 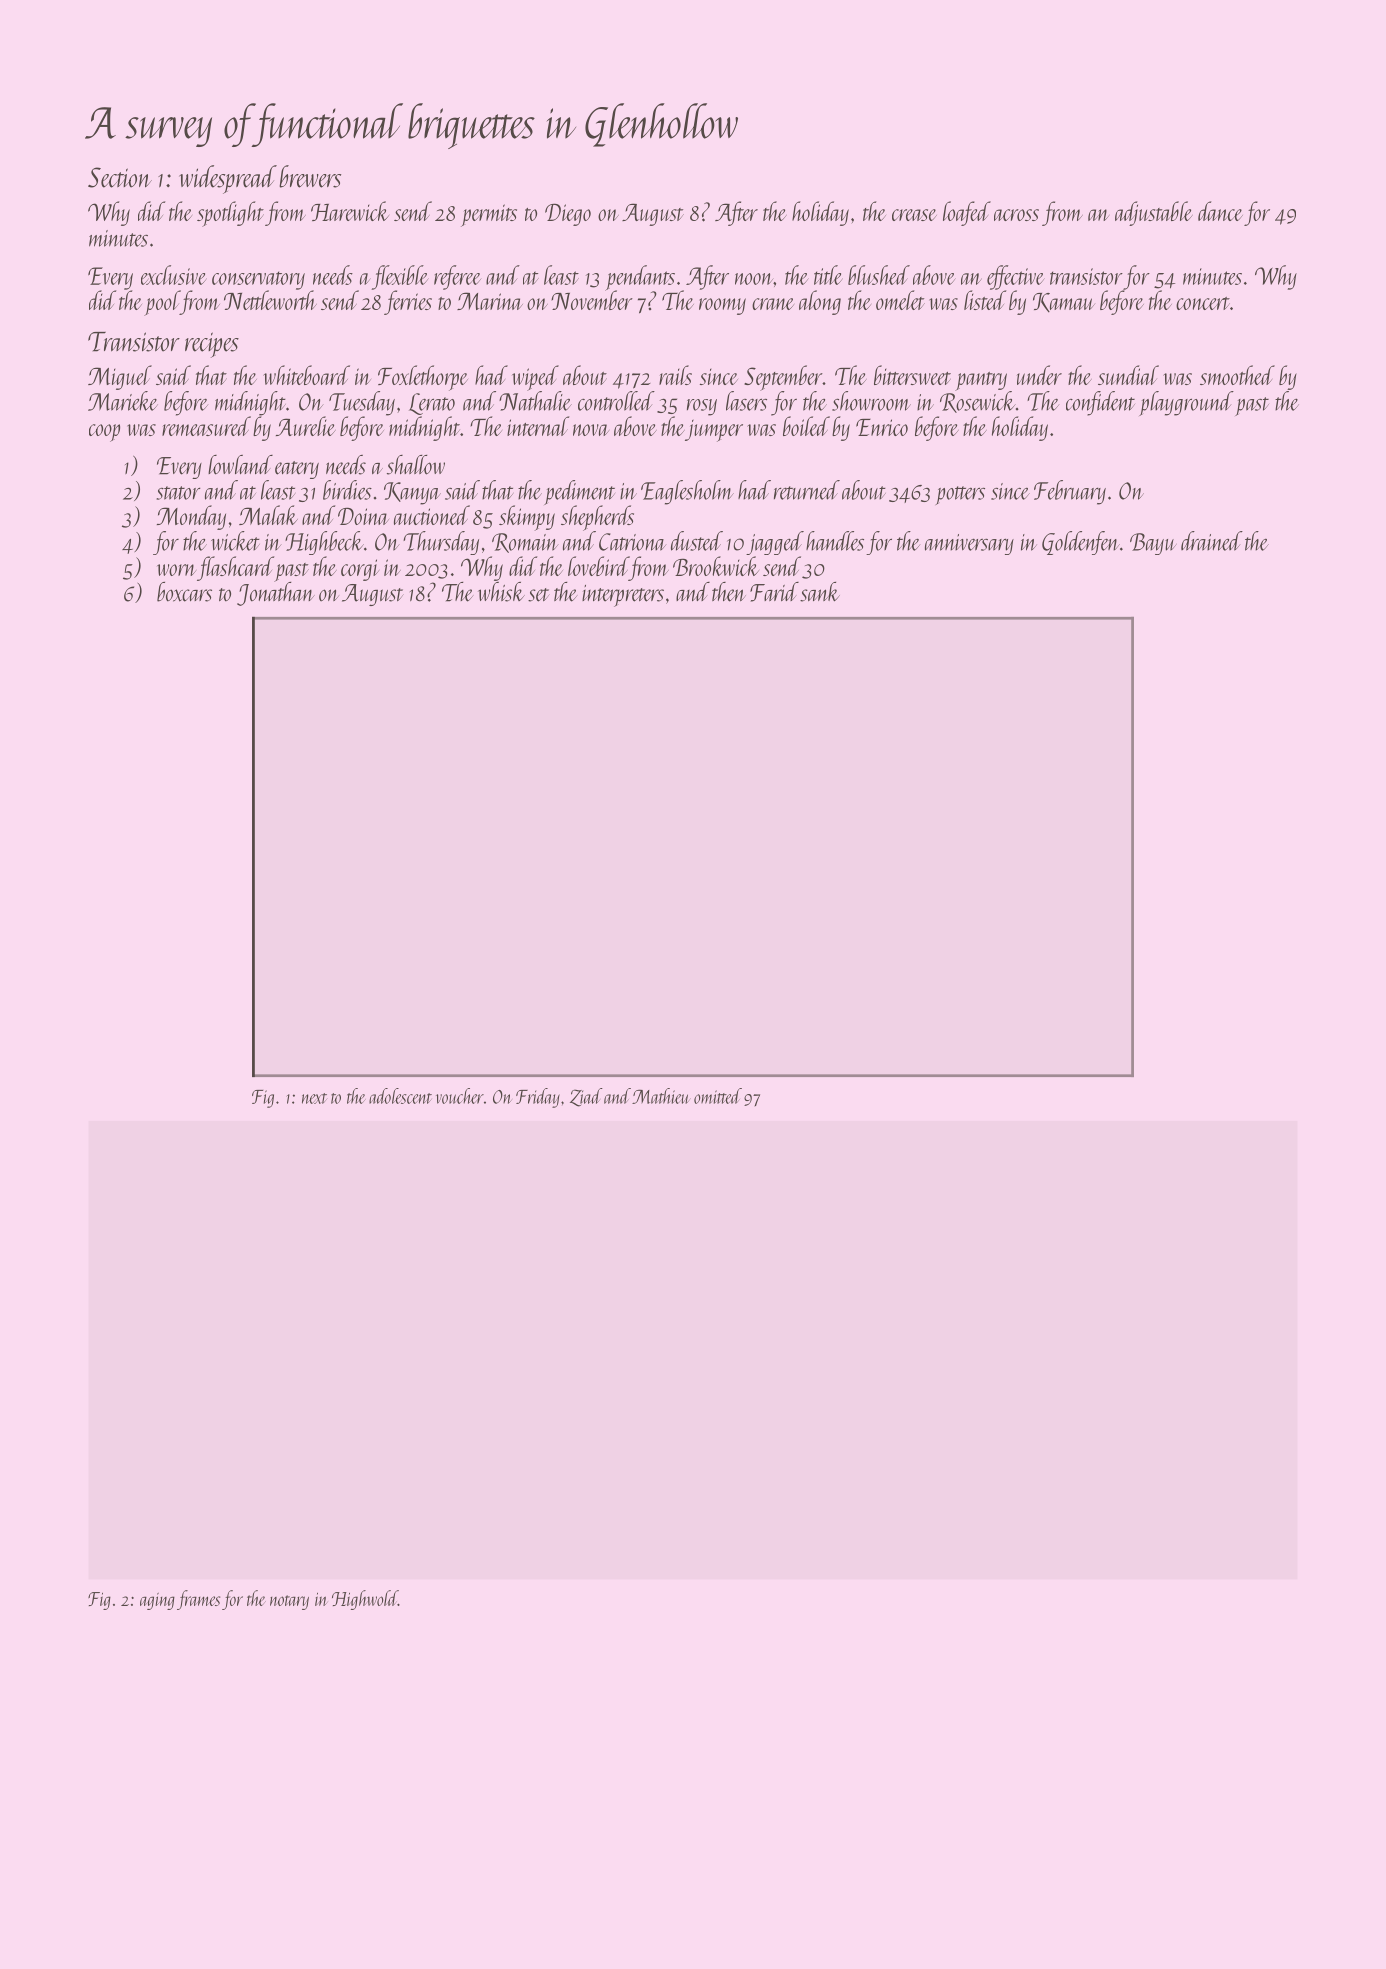 I want to click on dance, so click(x=1220, y=211).
